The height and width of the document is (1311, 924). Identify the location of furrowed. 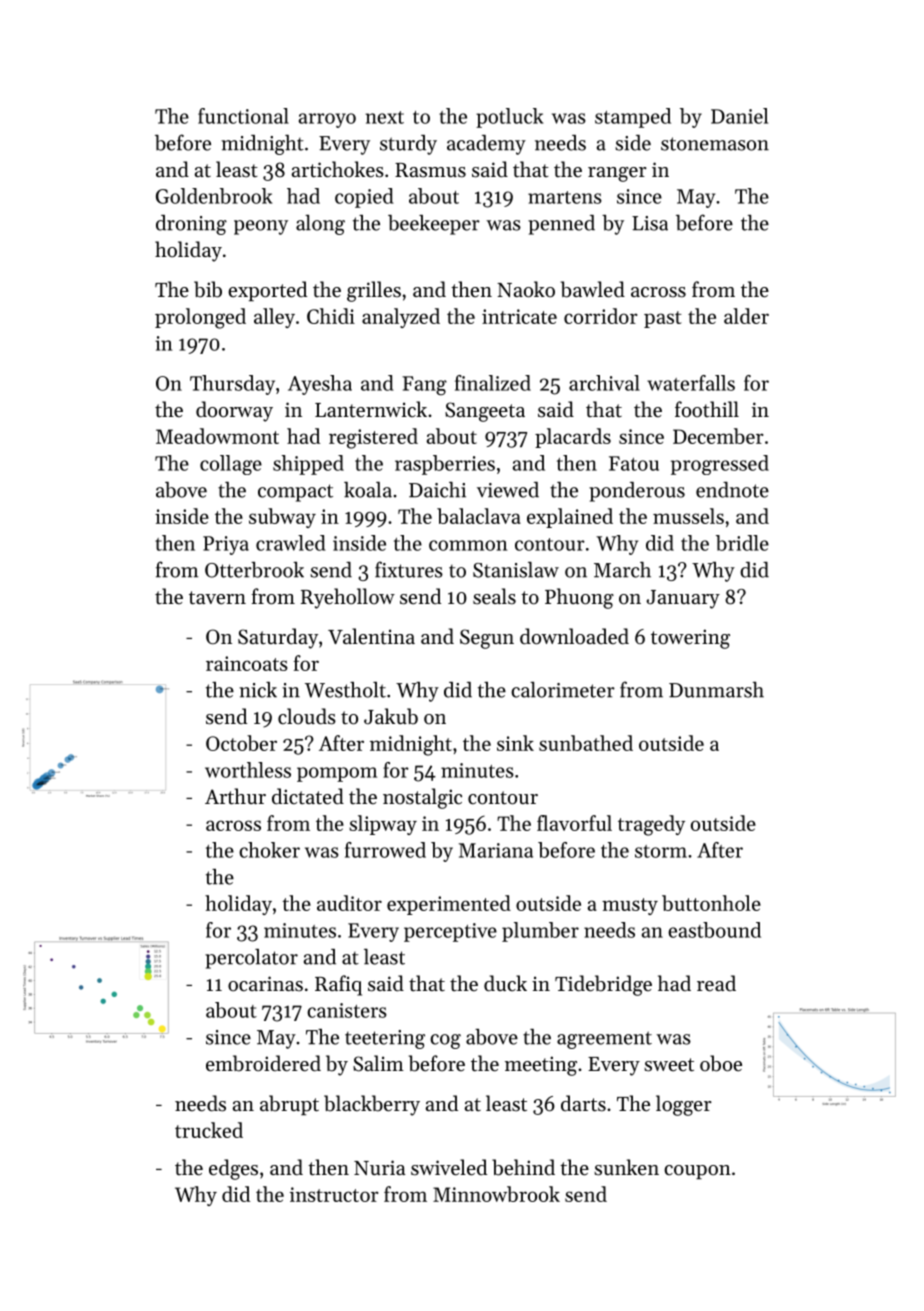
(385, 850).
